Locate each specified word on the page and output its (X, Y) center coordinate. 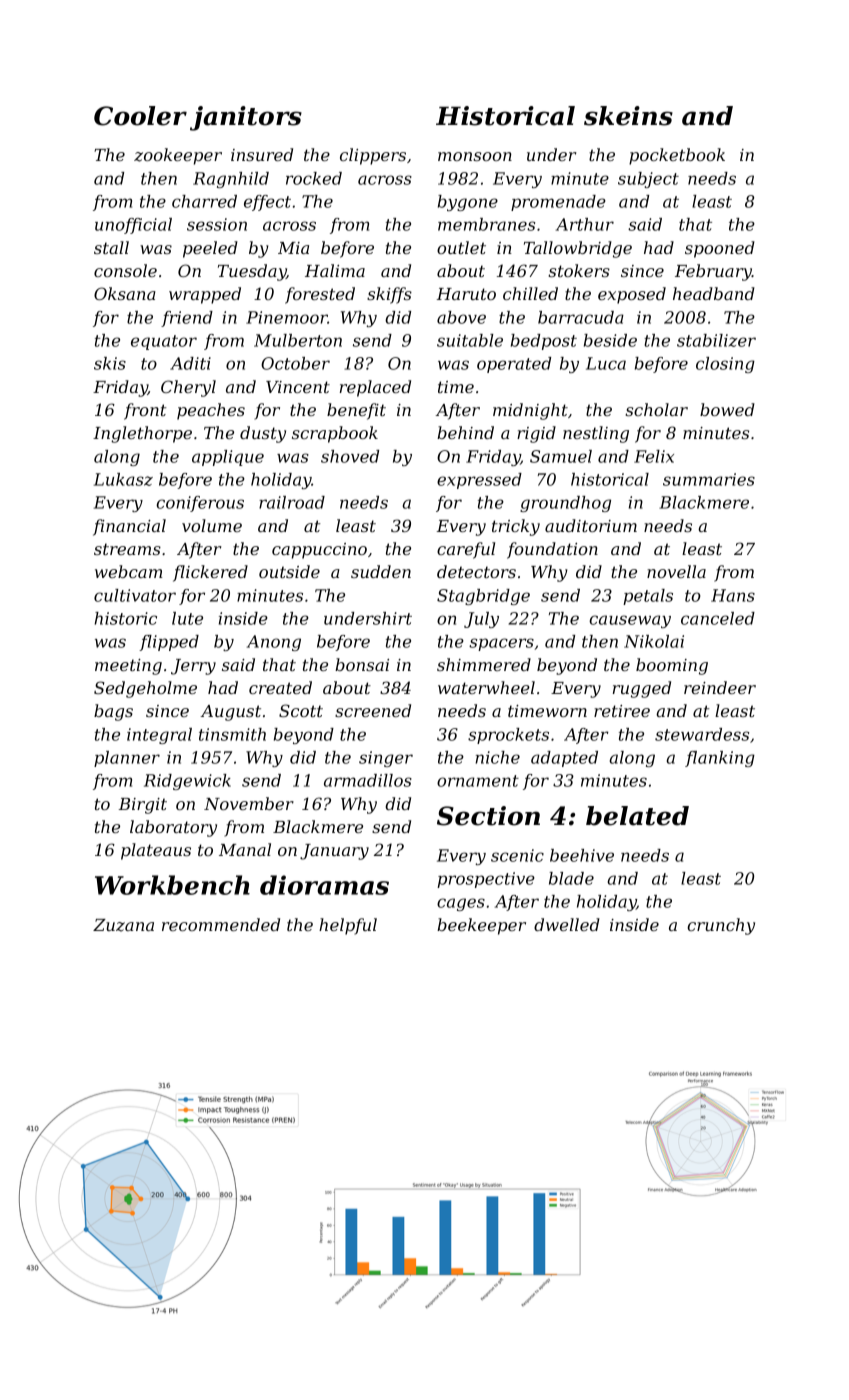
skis (110, 363)
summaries (709, 479)
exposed (632, 295)
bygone (468, 203)
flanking (720, 759)
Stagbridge (483, 597)
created (280, 687)
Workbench (172, 885)
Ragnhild (231, 180)
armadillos (368, 780)
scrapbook (335, 434)
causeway (630, 621)
